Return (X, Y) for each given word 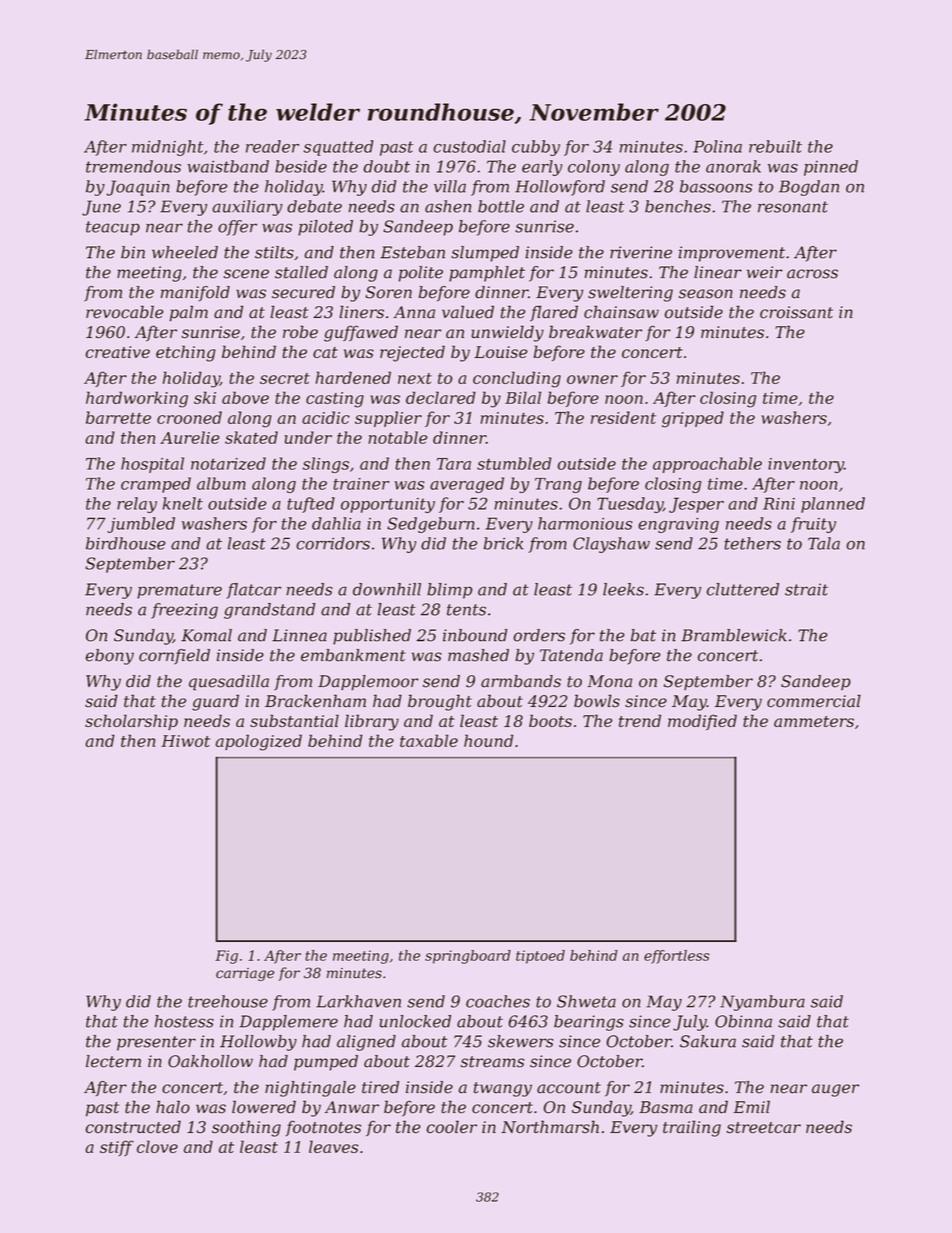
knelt (183, 503)
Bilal (523, 397)
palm (189, 313)
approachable (707, 465)
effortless (677, 957)
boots (550, 720)
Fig (226, 957)
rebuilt (775, 146)
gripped (693, 419)
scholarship (131, 722)
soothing (246, 1128)
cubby (536, 148)
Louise (501, 352)
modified (702, 722)
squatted (339, 148)
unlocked (415, 1021)
